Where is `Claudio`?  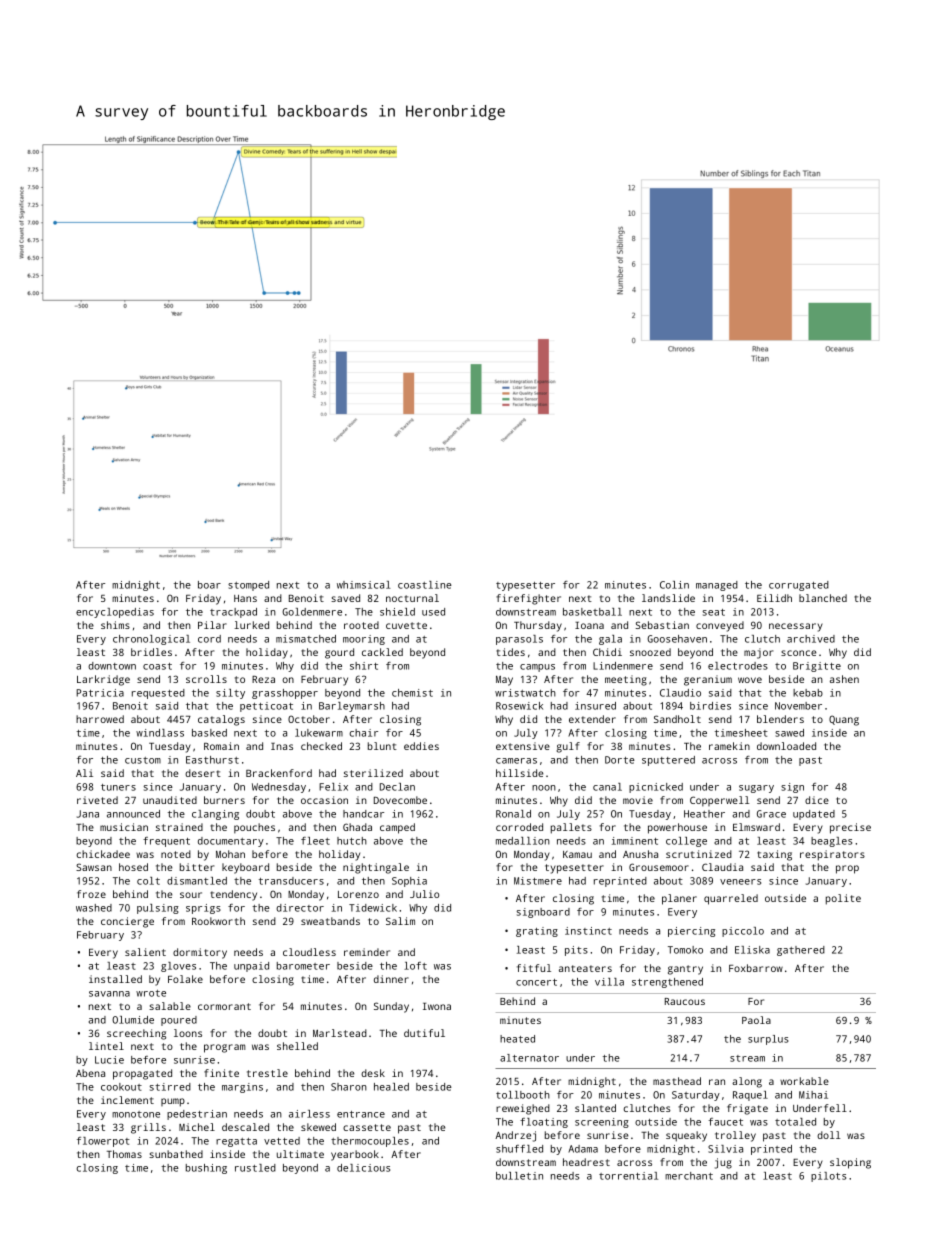
Claudio is located at coordinates (680, 693).
